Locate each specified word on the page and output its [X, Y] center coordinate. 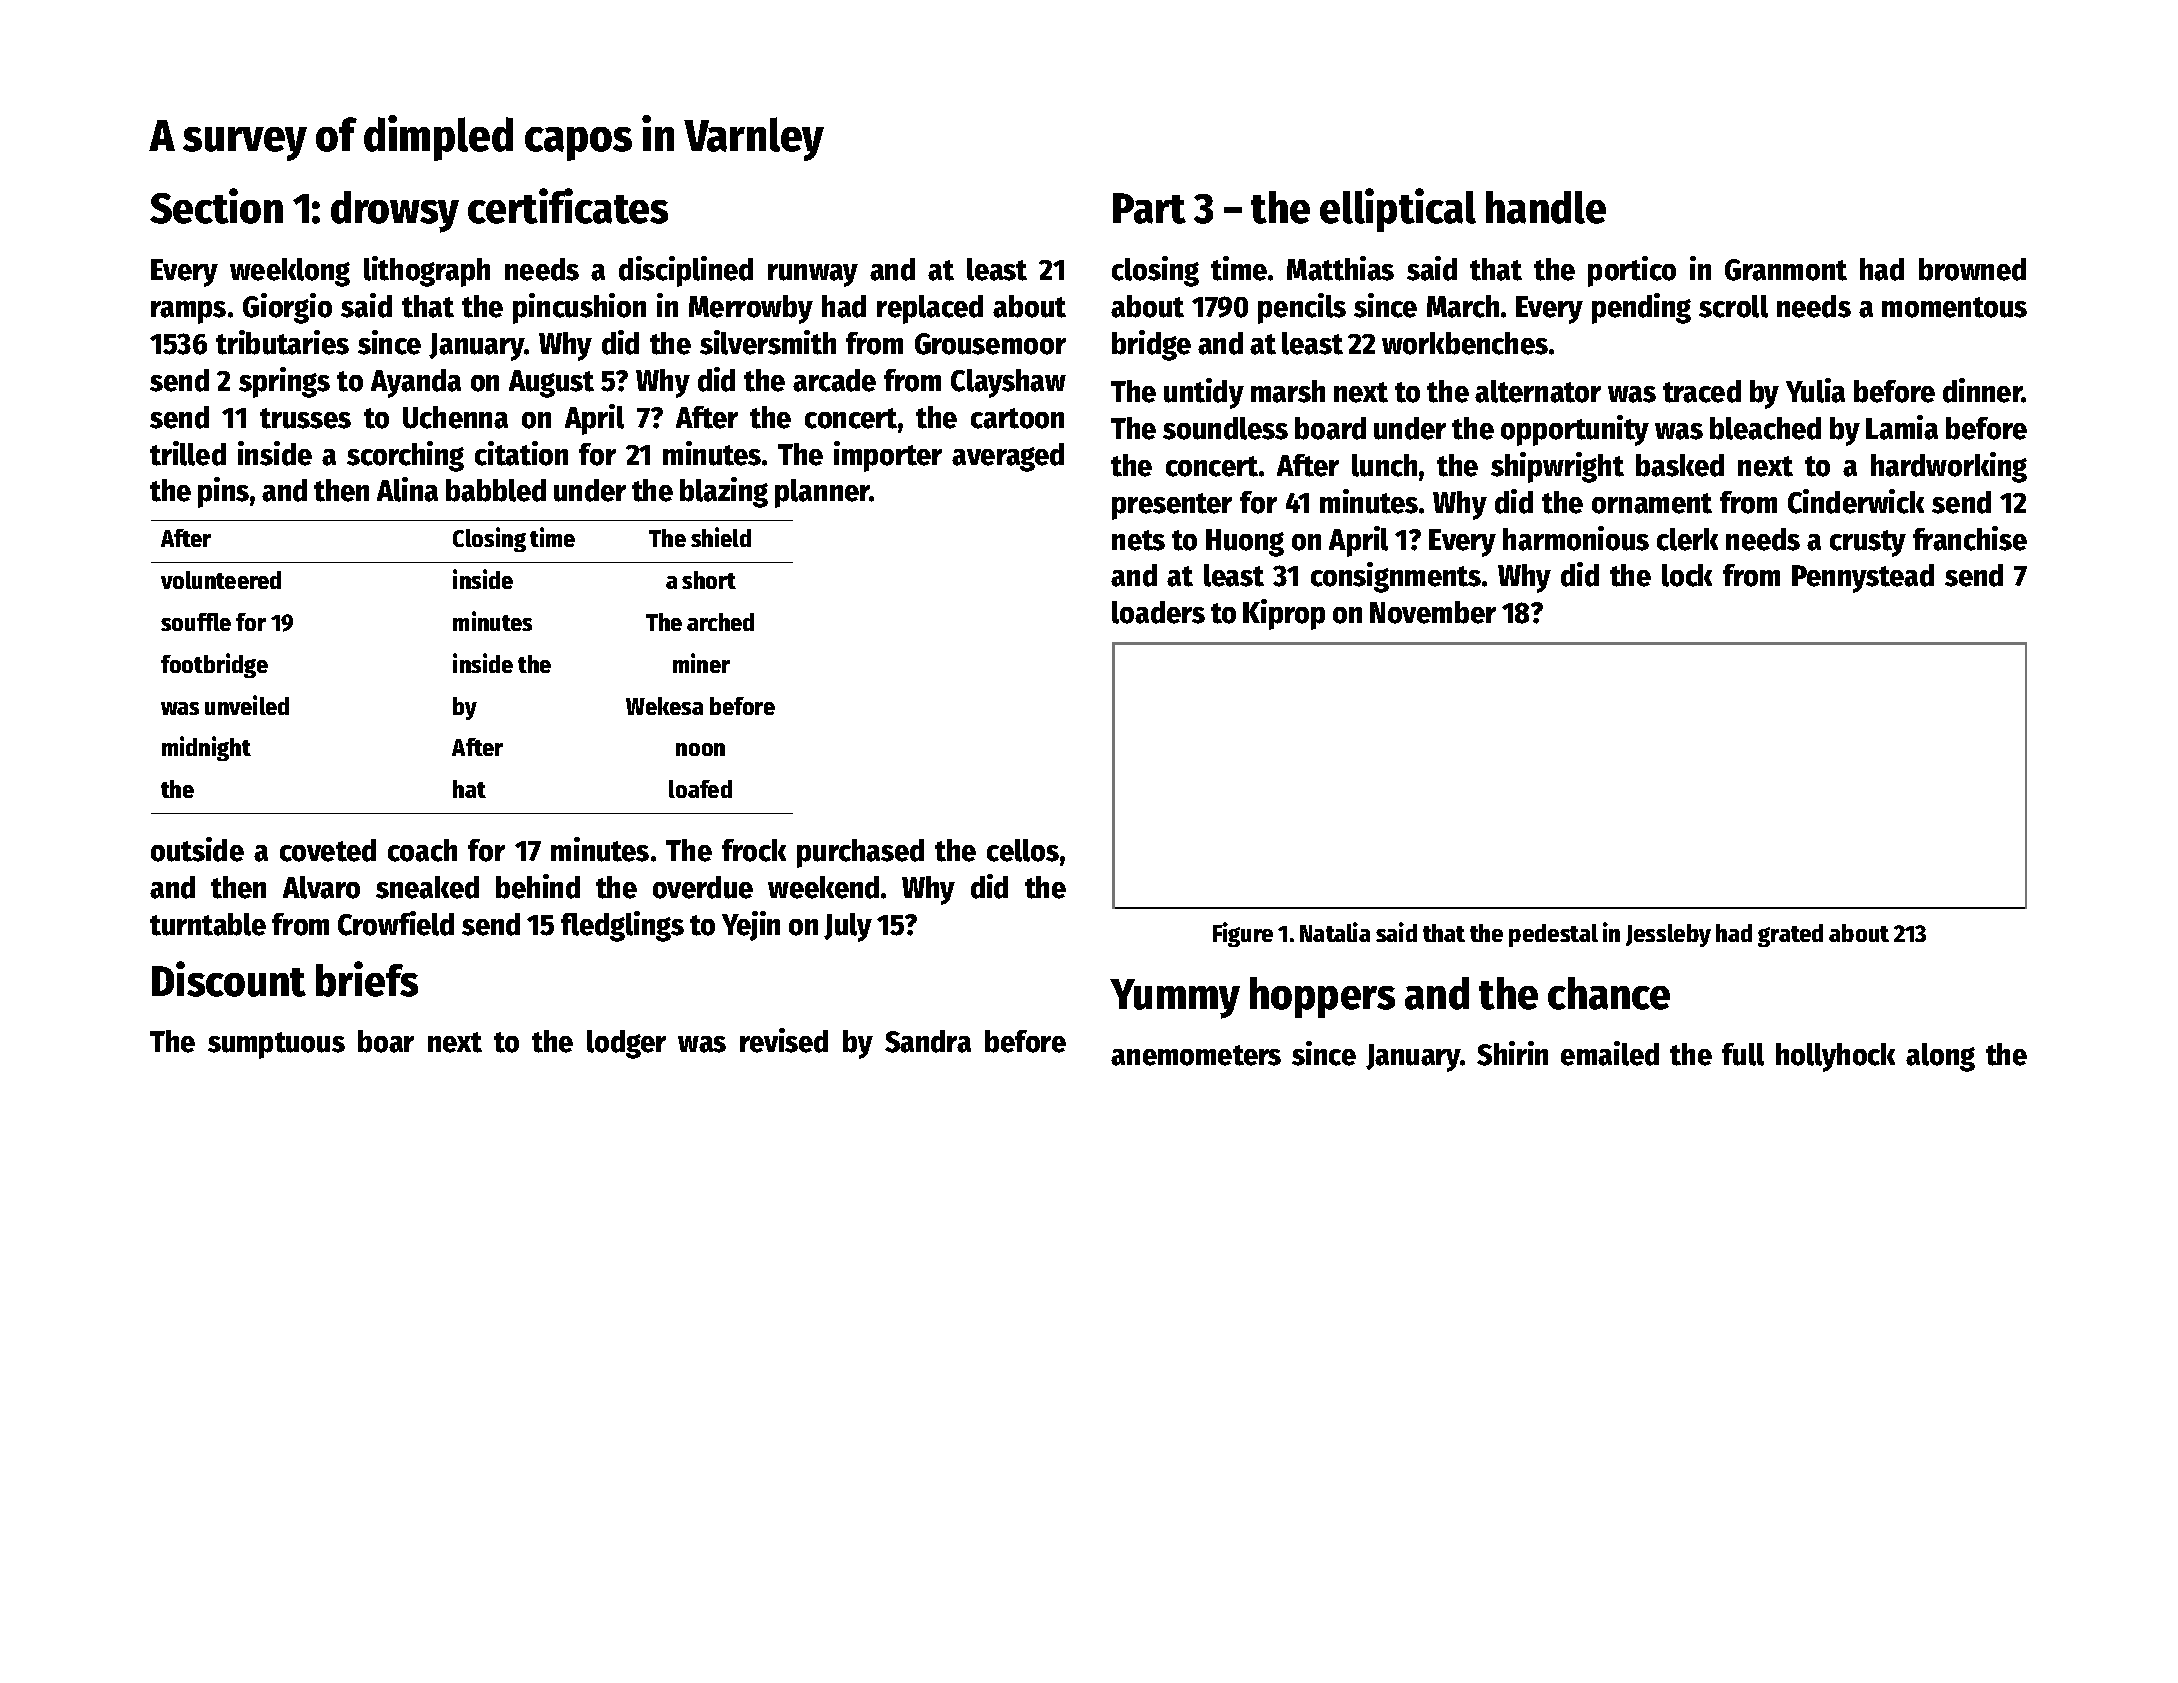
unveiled [247, 705]
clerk [1687, 539]
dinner [1982, 390]
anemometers [1196, 1055]
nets [1138, 540]
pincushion [579, 308]
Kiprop [1284, 614]
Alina [407, 489]
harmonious [1576, 538]
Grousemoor [990, 344]
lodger [626, 1044]
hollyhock [1835, 1057]
